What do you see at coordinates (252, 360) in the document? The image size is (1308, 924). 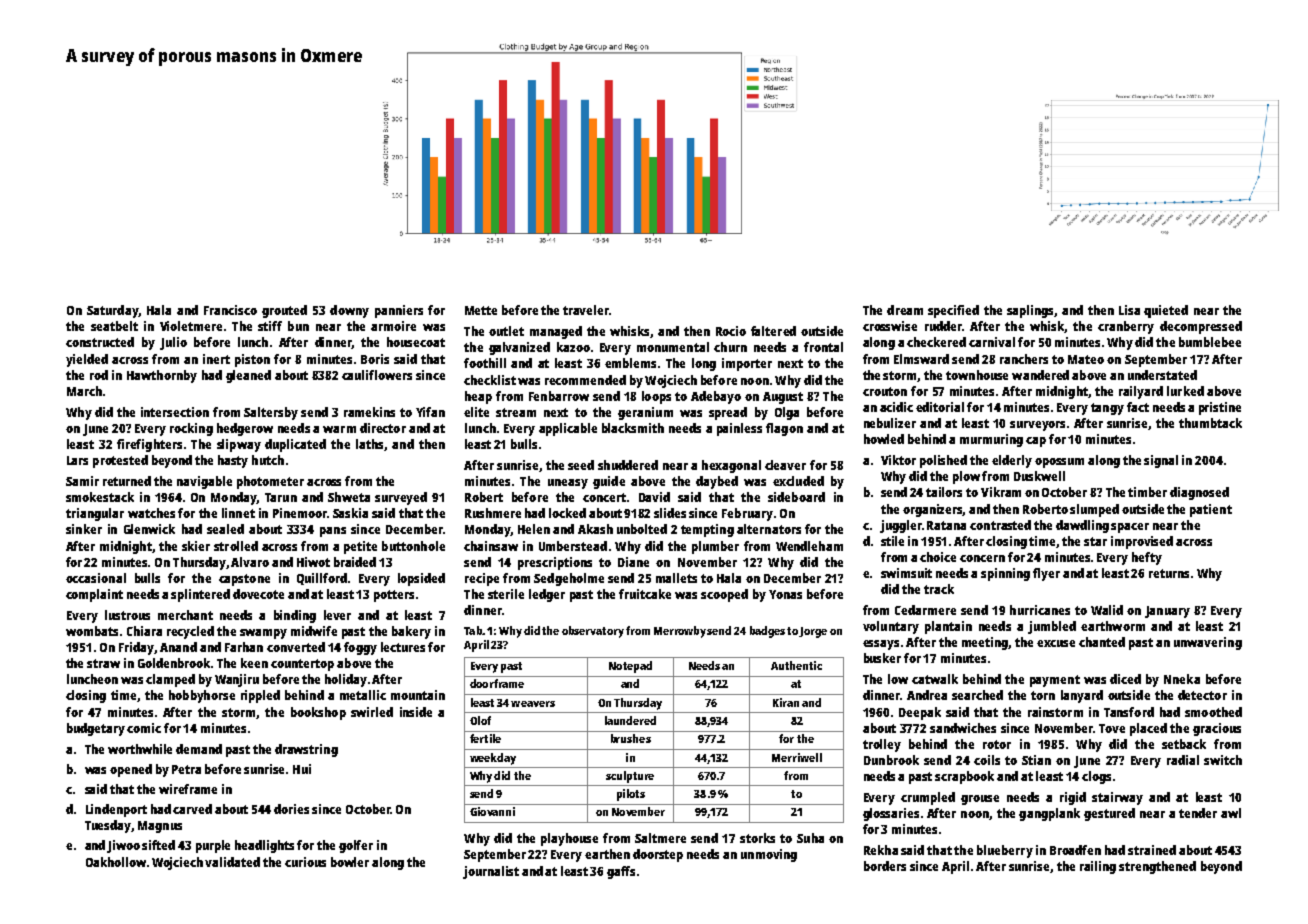 I see `piston` at bounding box center [252, 360].
